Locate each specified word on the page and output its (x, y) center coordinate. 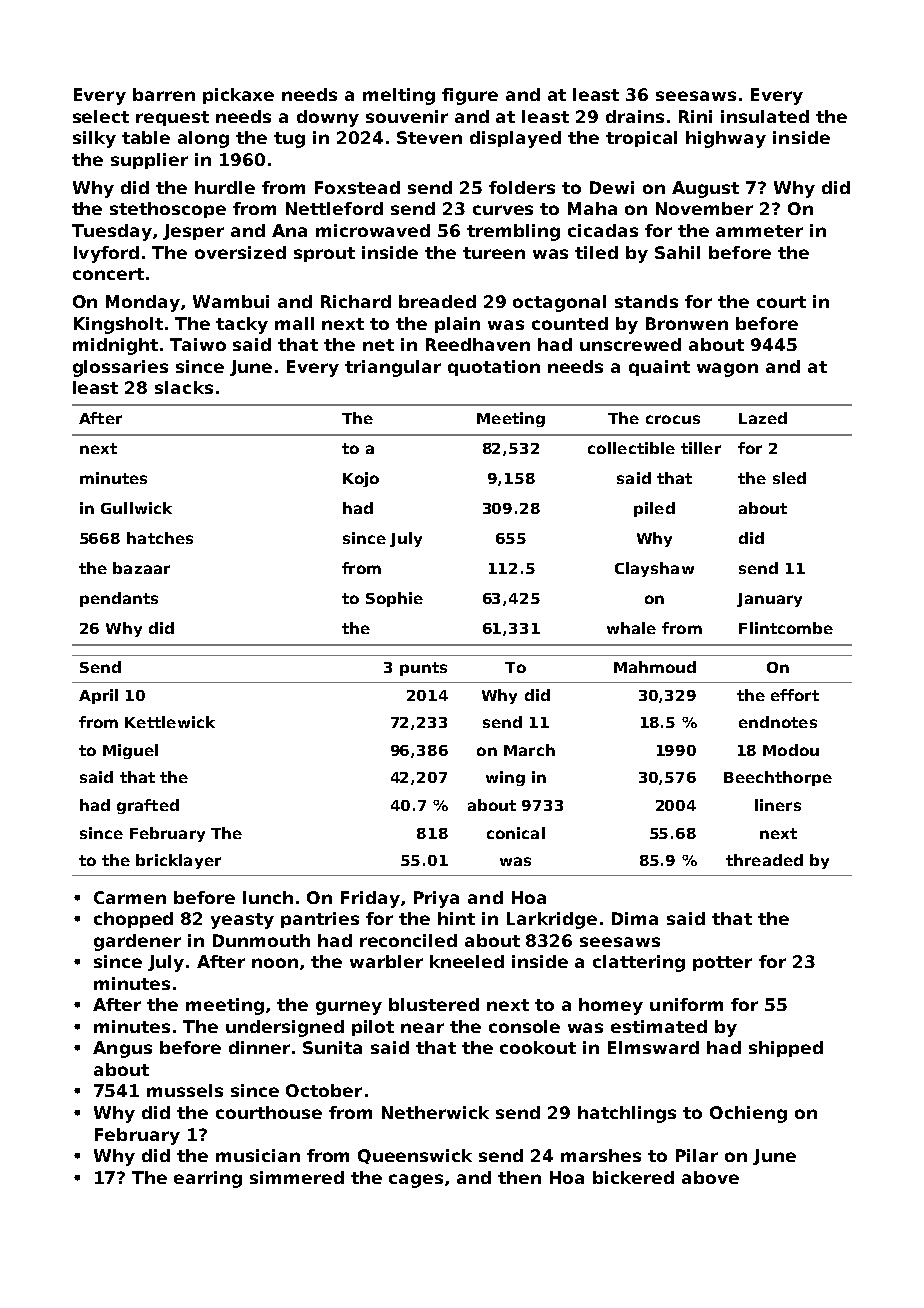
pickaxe (238, 96)
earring (208, 1179)
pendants (119, 599)
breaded (437, 301)
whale (631, 628)
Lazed (763, 418)
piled (654, 509)
